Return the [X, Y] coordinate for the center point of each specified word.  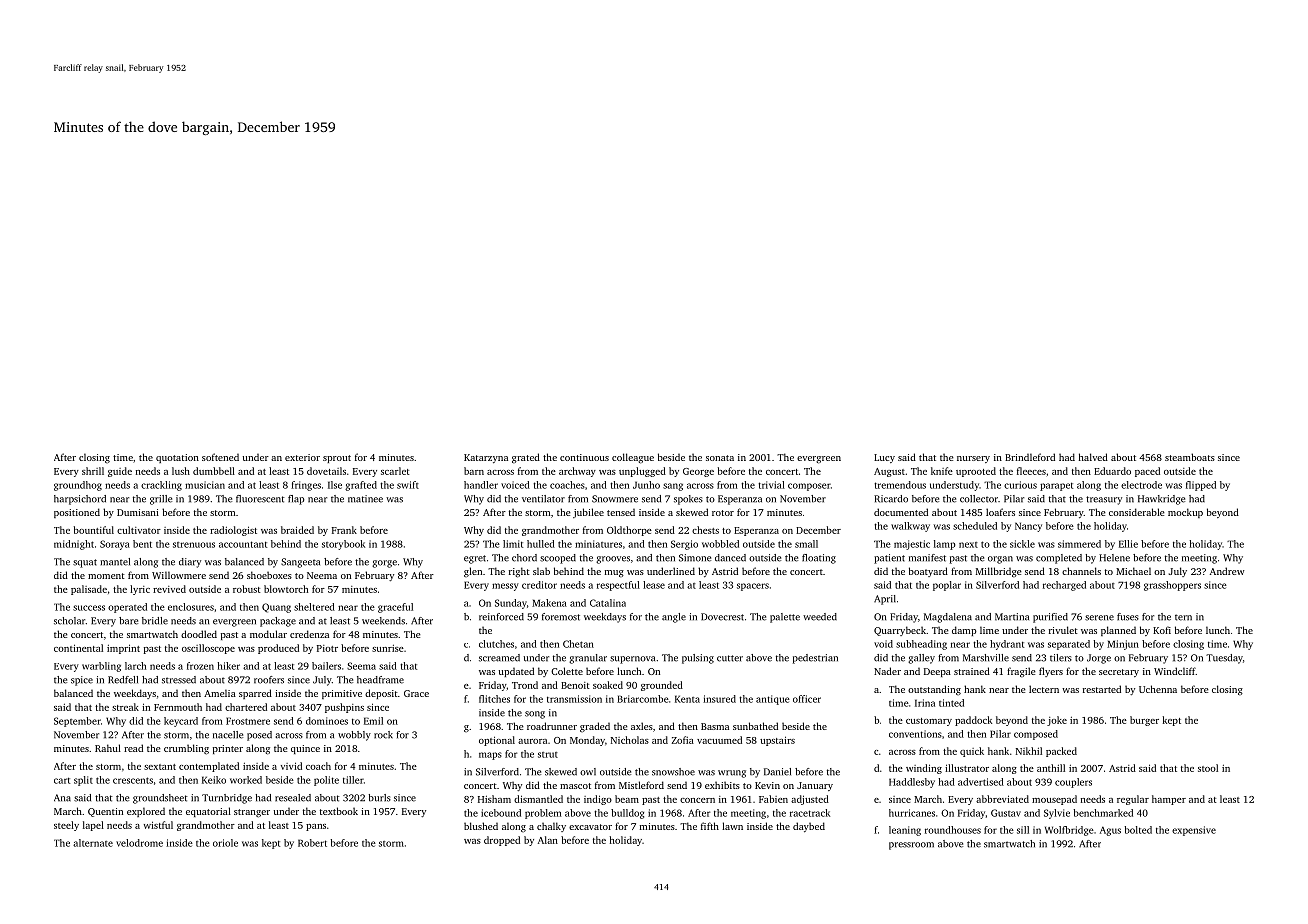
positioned [77, 513]
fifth [710, 826]
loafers [1000, 512]
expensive [1194, 831]
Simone [695, 558]
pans [316, 827]
